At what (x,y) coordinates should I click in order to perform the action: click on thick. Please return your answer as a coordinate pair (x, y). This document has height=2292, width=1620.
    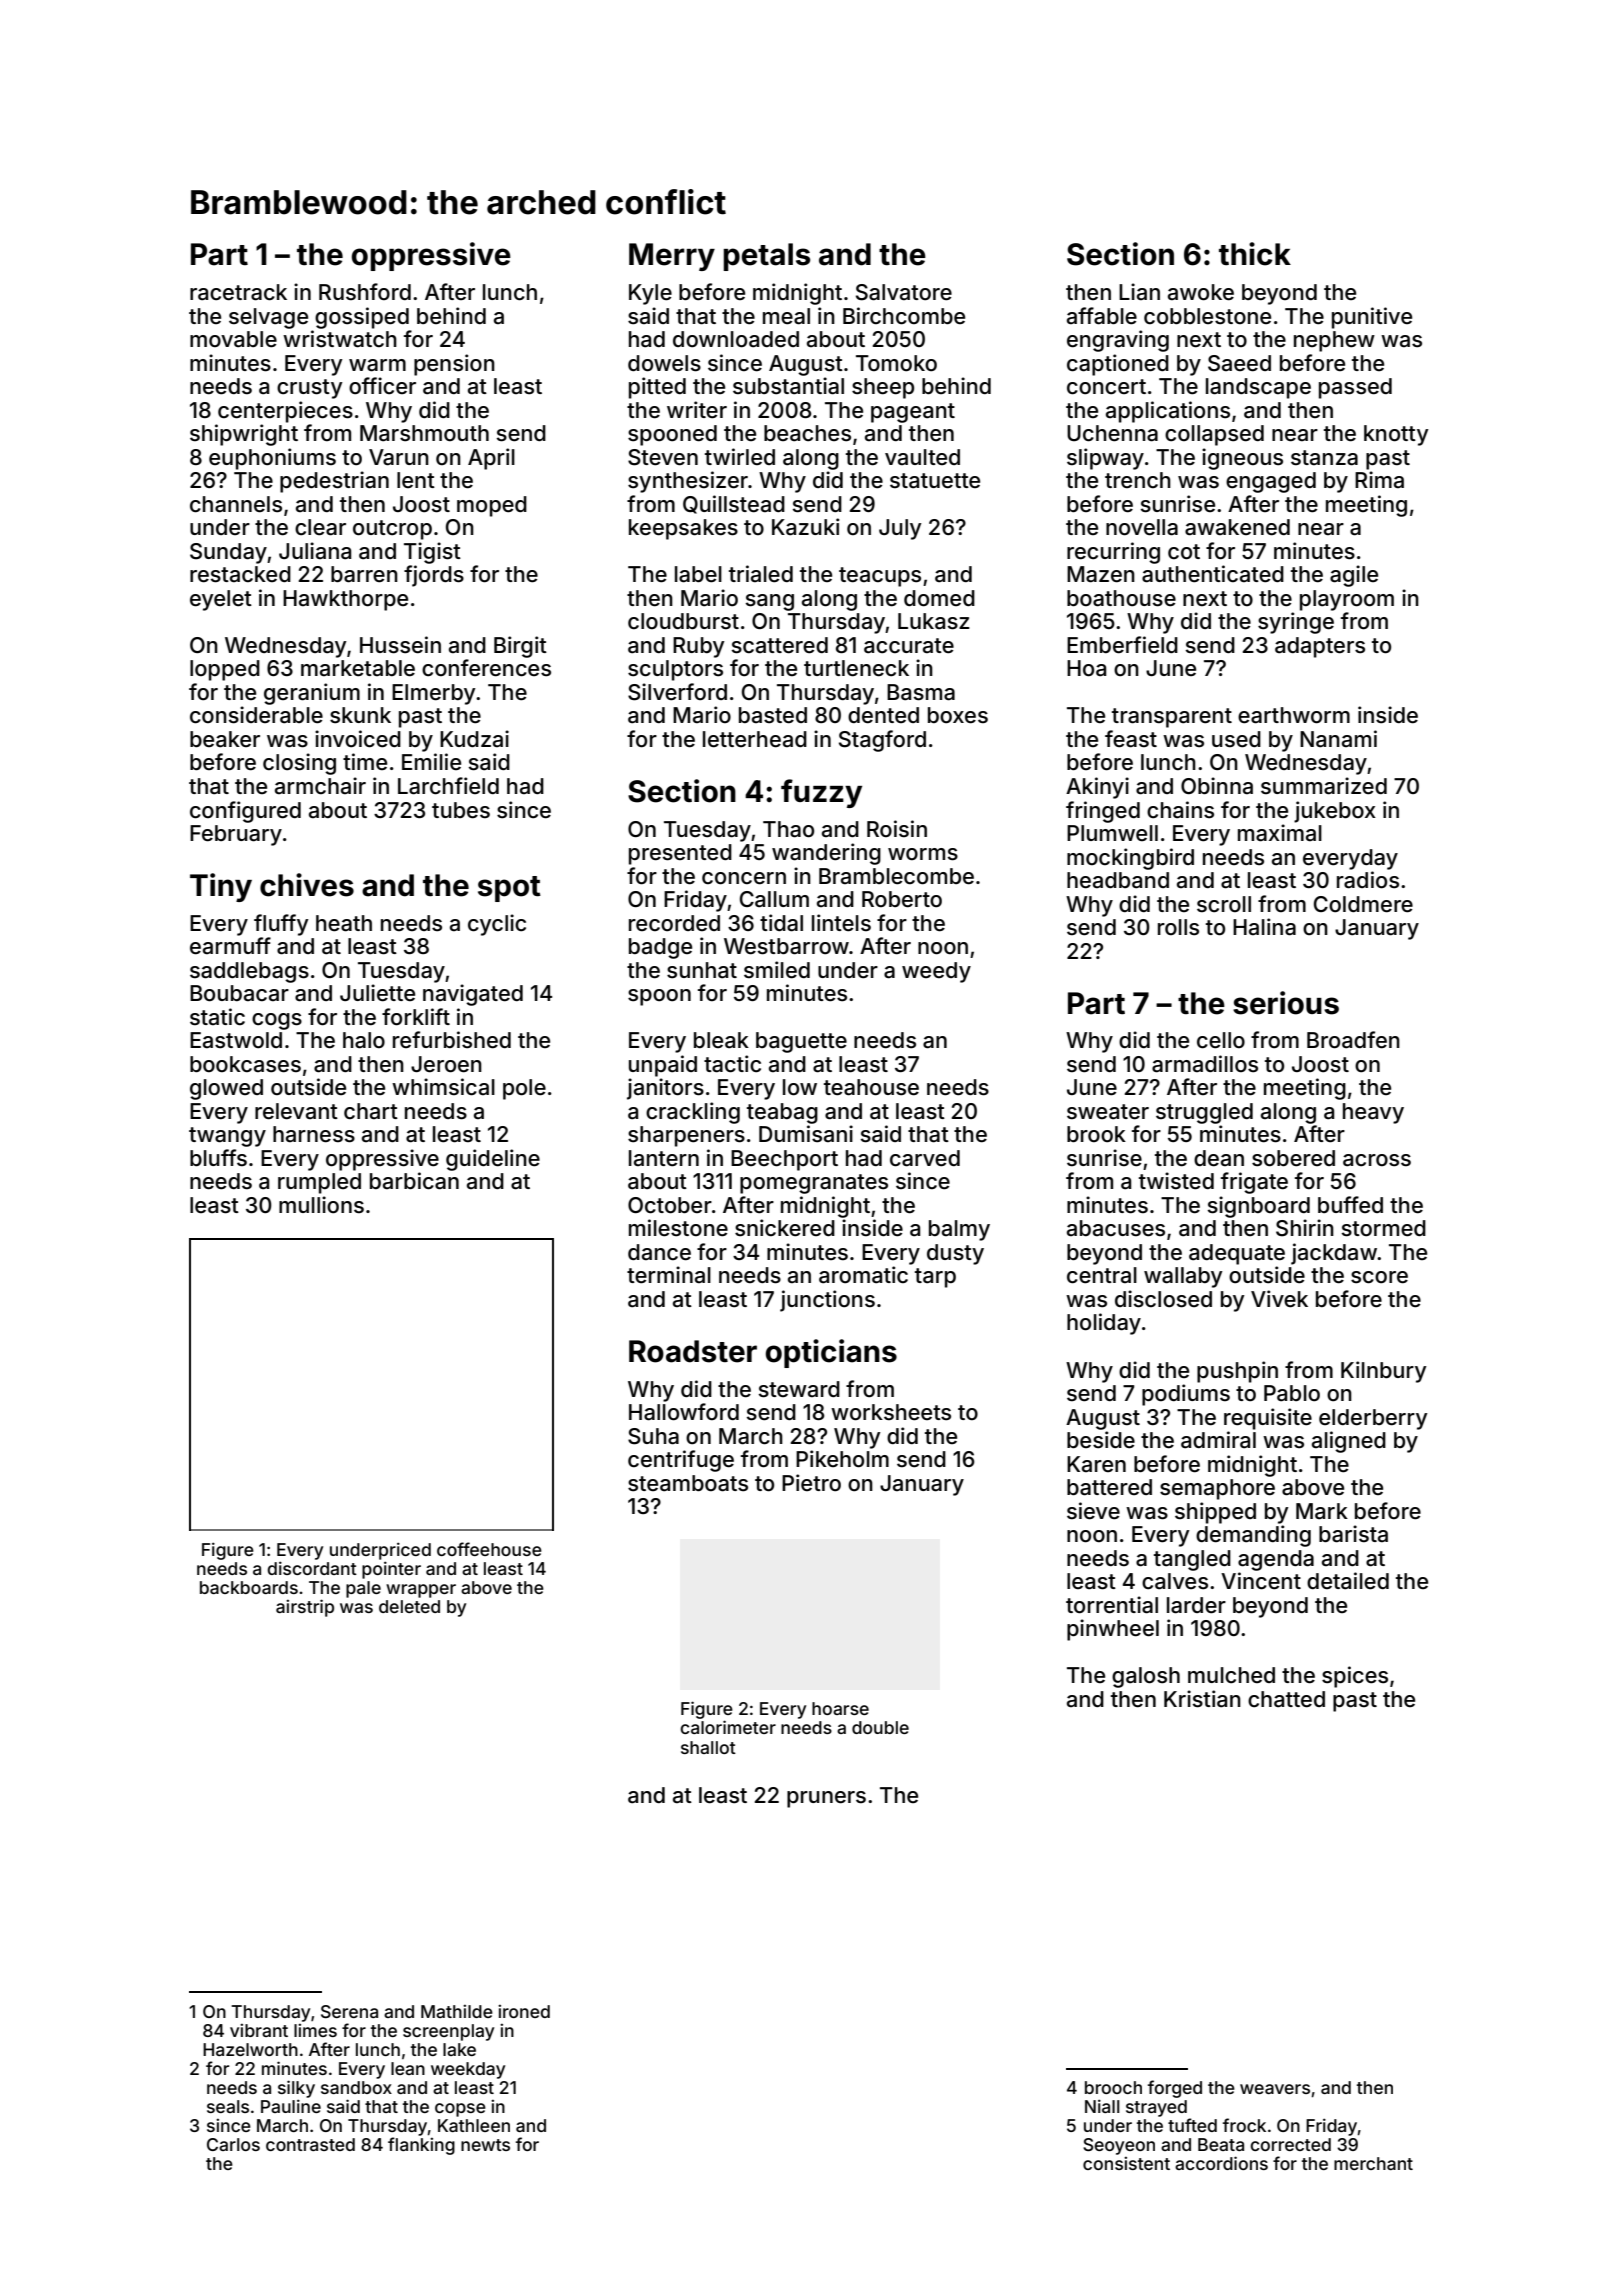
    Looking at the image, I should click on (1255, 254).
